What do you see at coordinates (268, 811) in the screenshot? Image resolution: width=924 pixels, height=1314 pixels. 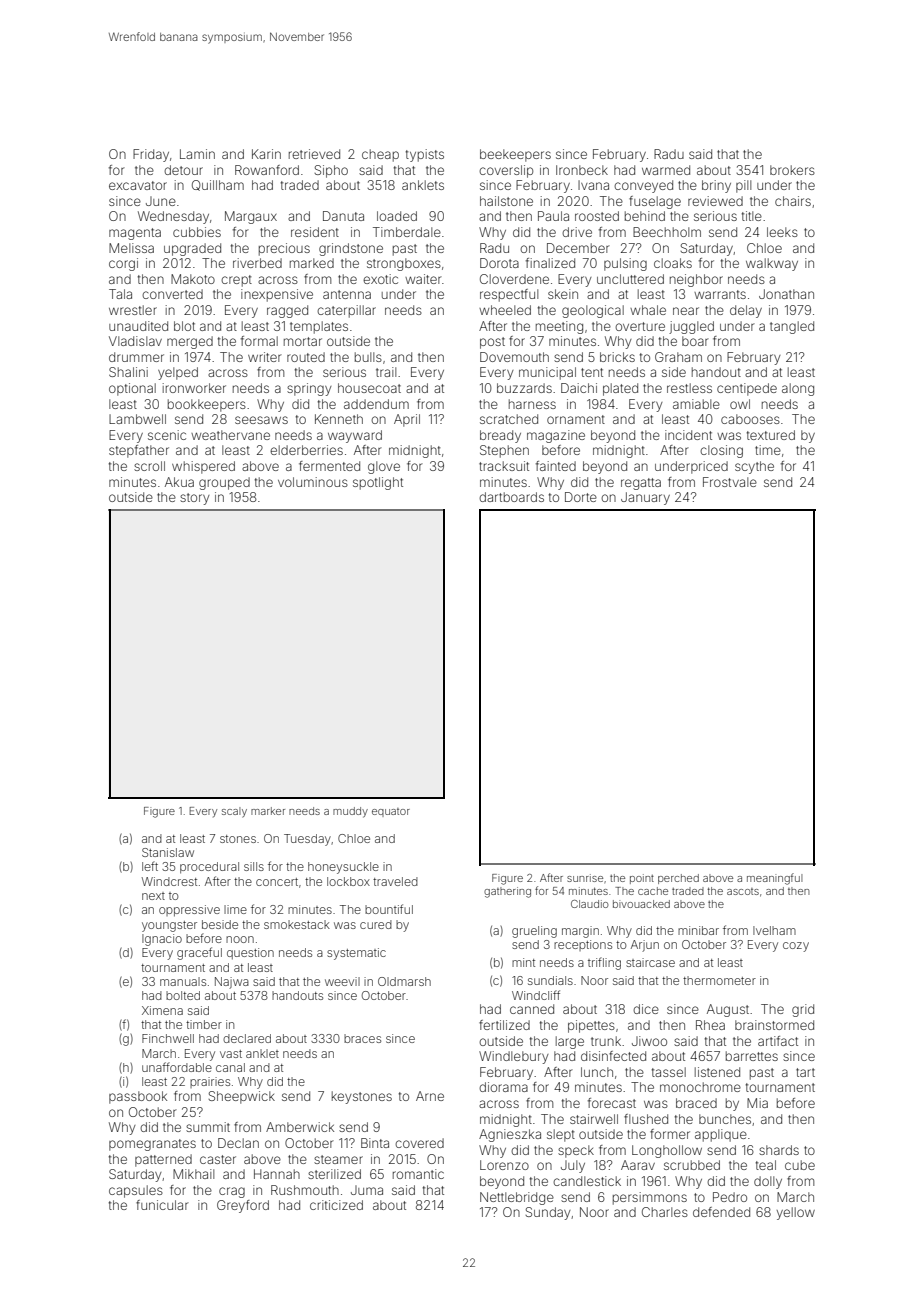 I see `marker` at bounding box center [268, 811].
